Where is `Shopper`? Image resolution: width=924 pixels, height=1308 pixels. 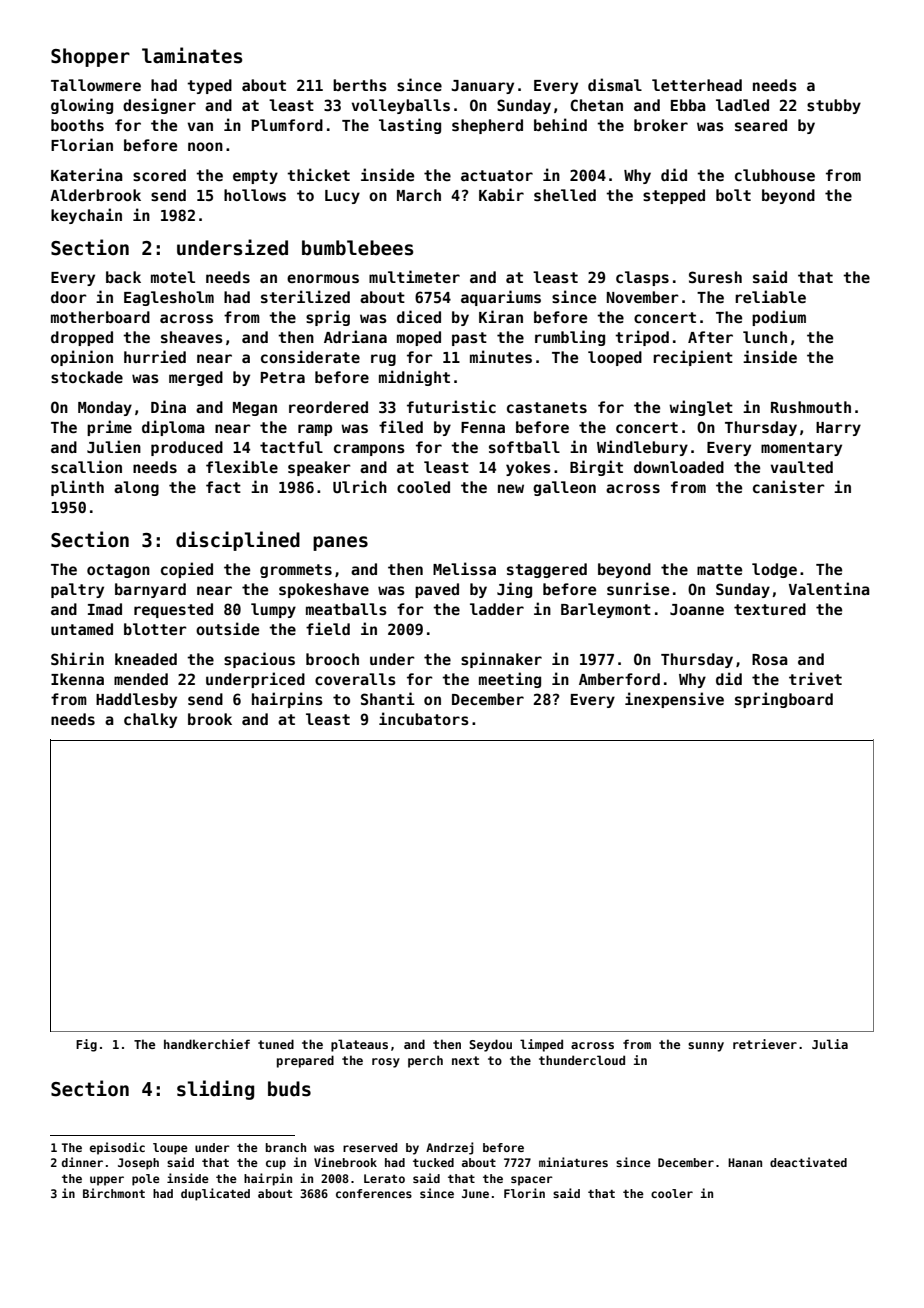
Shopper is located at coordinates (90, 57).
